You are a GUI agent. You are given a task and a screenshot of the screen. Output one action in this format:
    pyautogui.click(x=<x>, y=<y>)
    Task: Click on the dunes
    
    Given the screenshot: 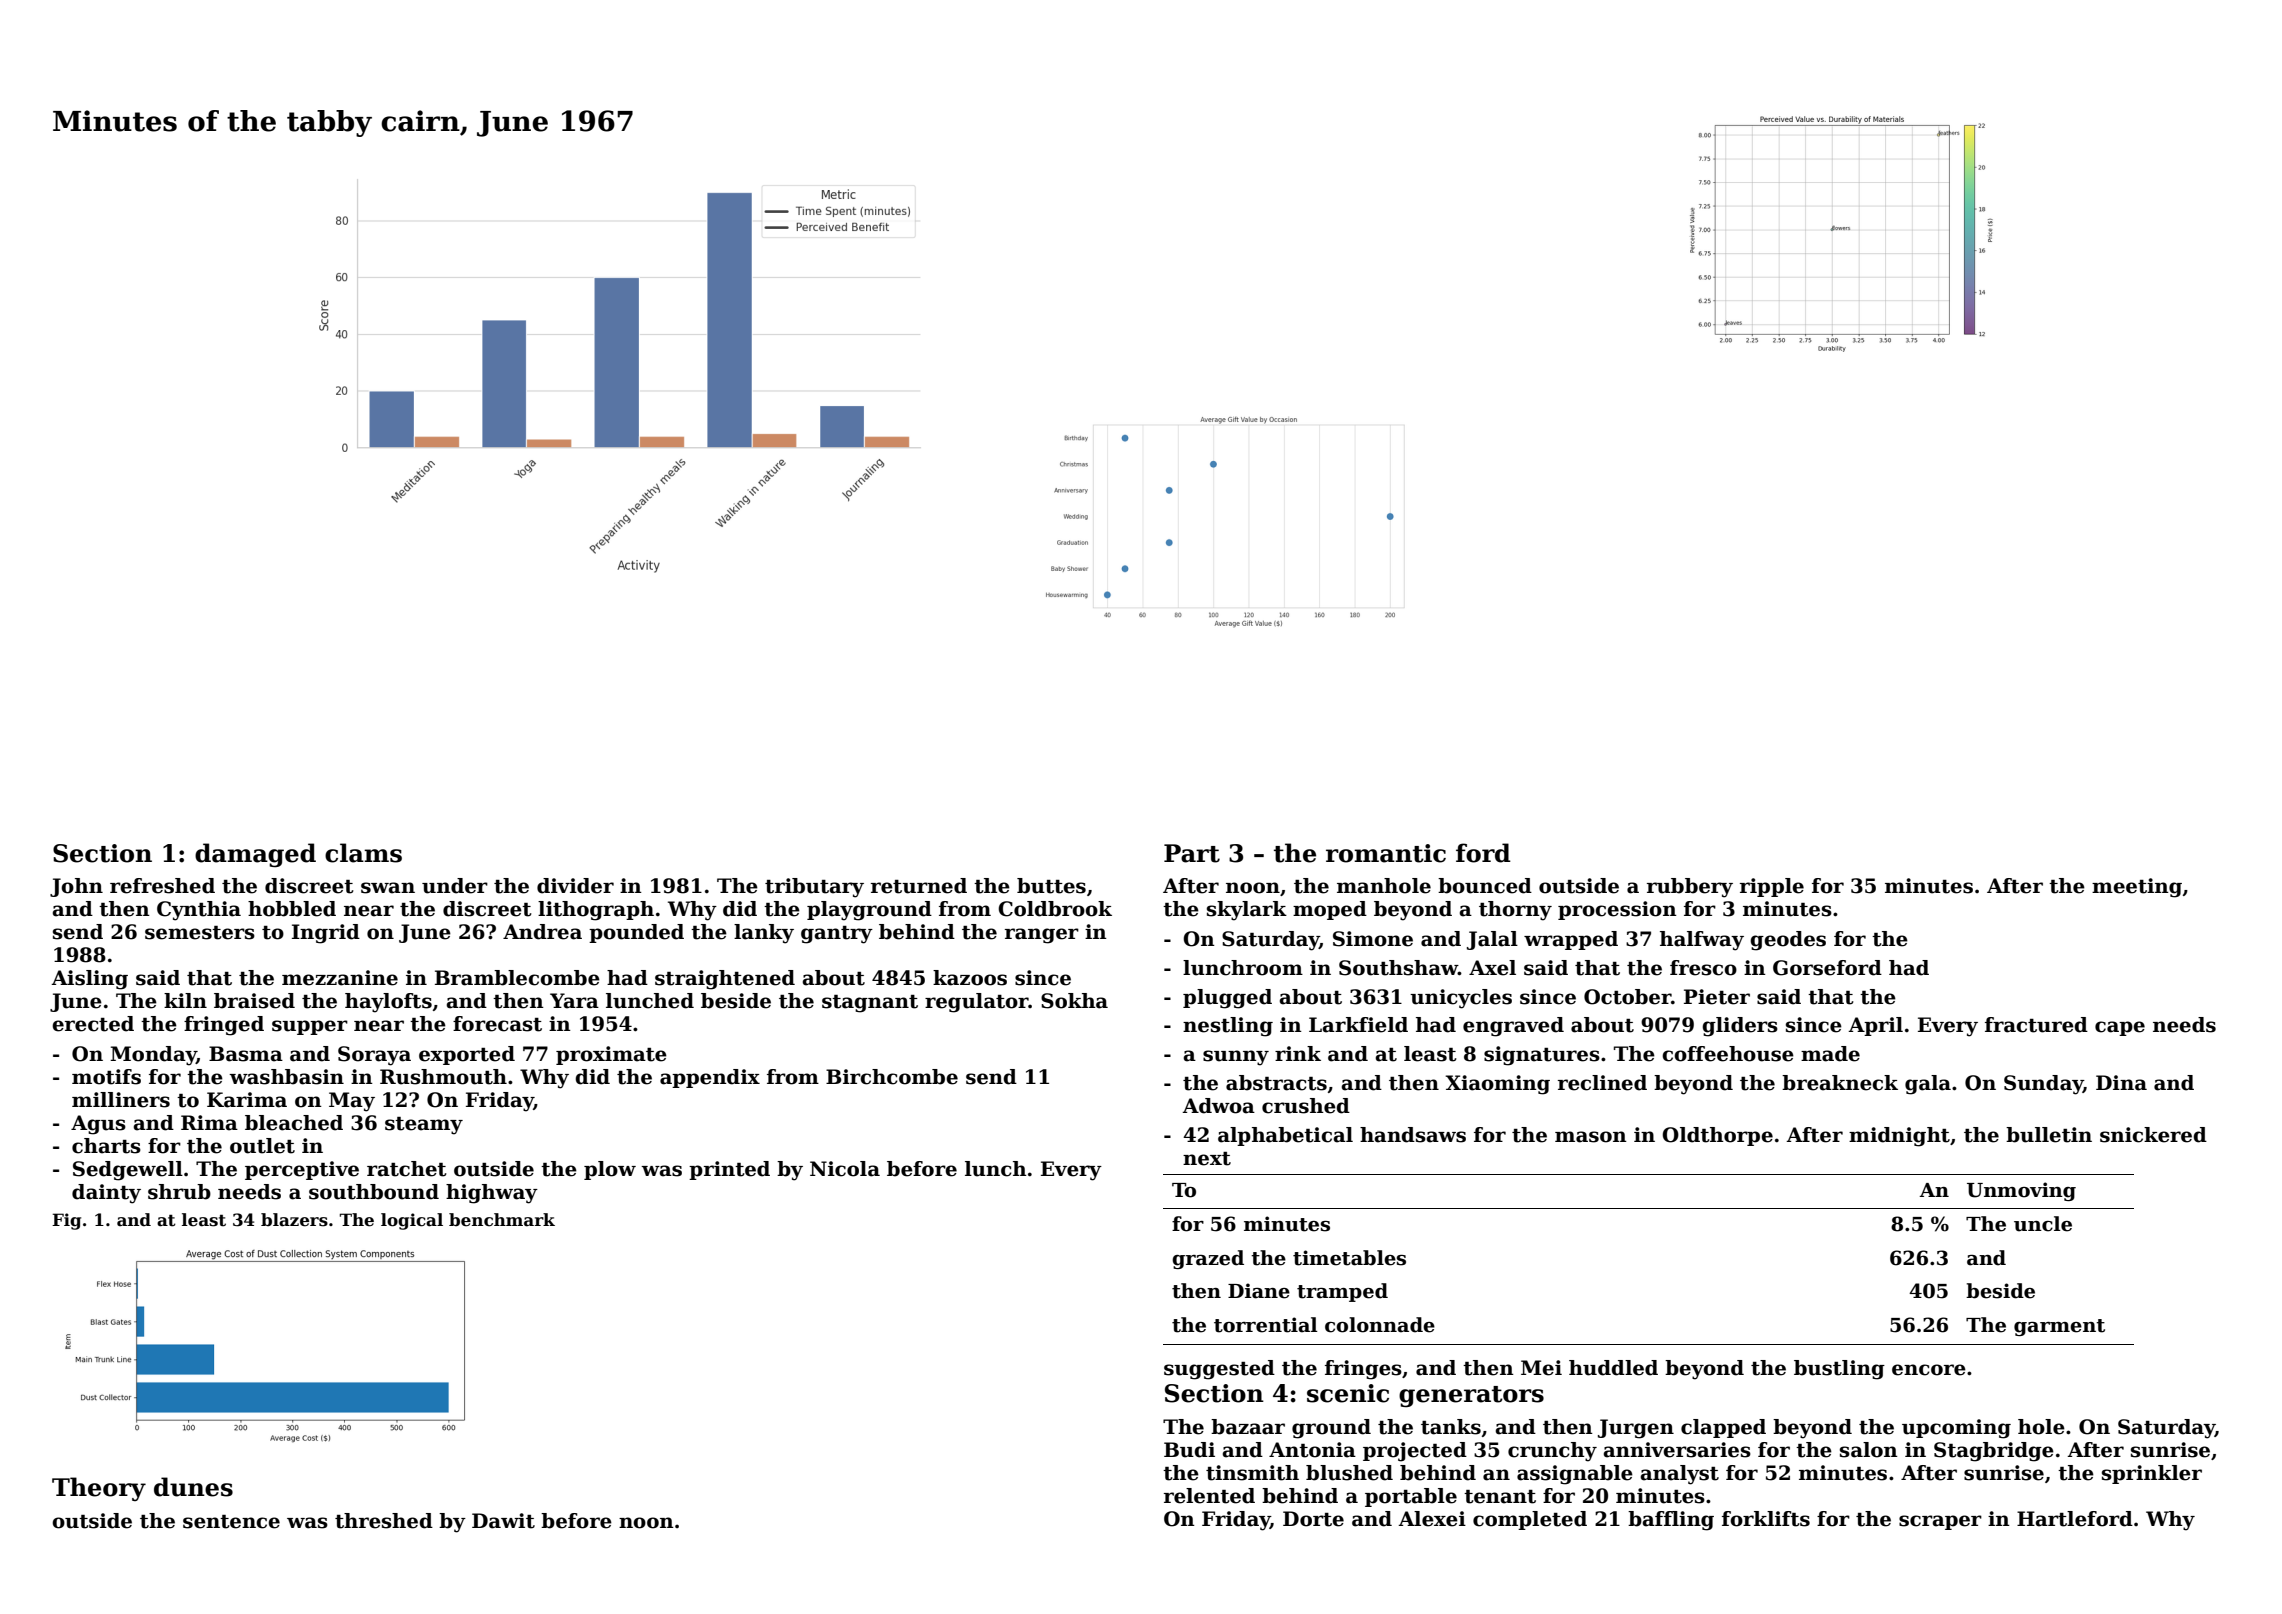 What is the action you would take?
    pyautogui.click(x=193, y=1487)
